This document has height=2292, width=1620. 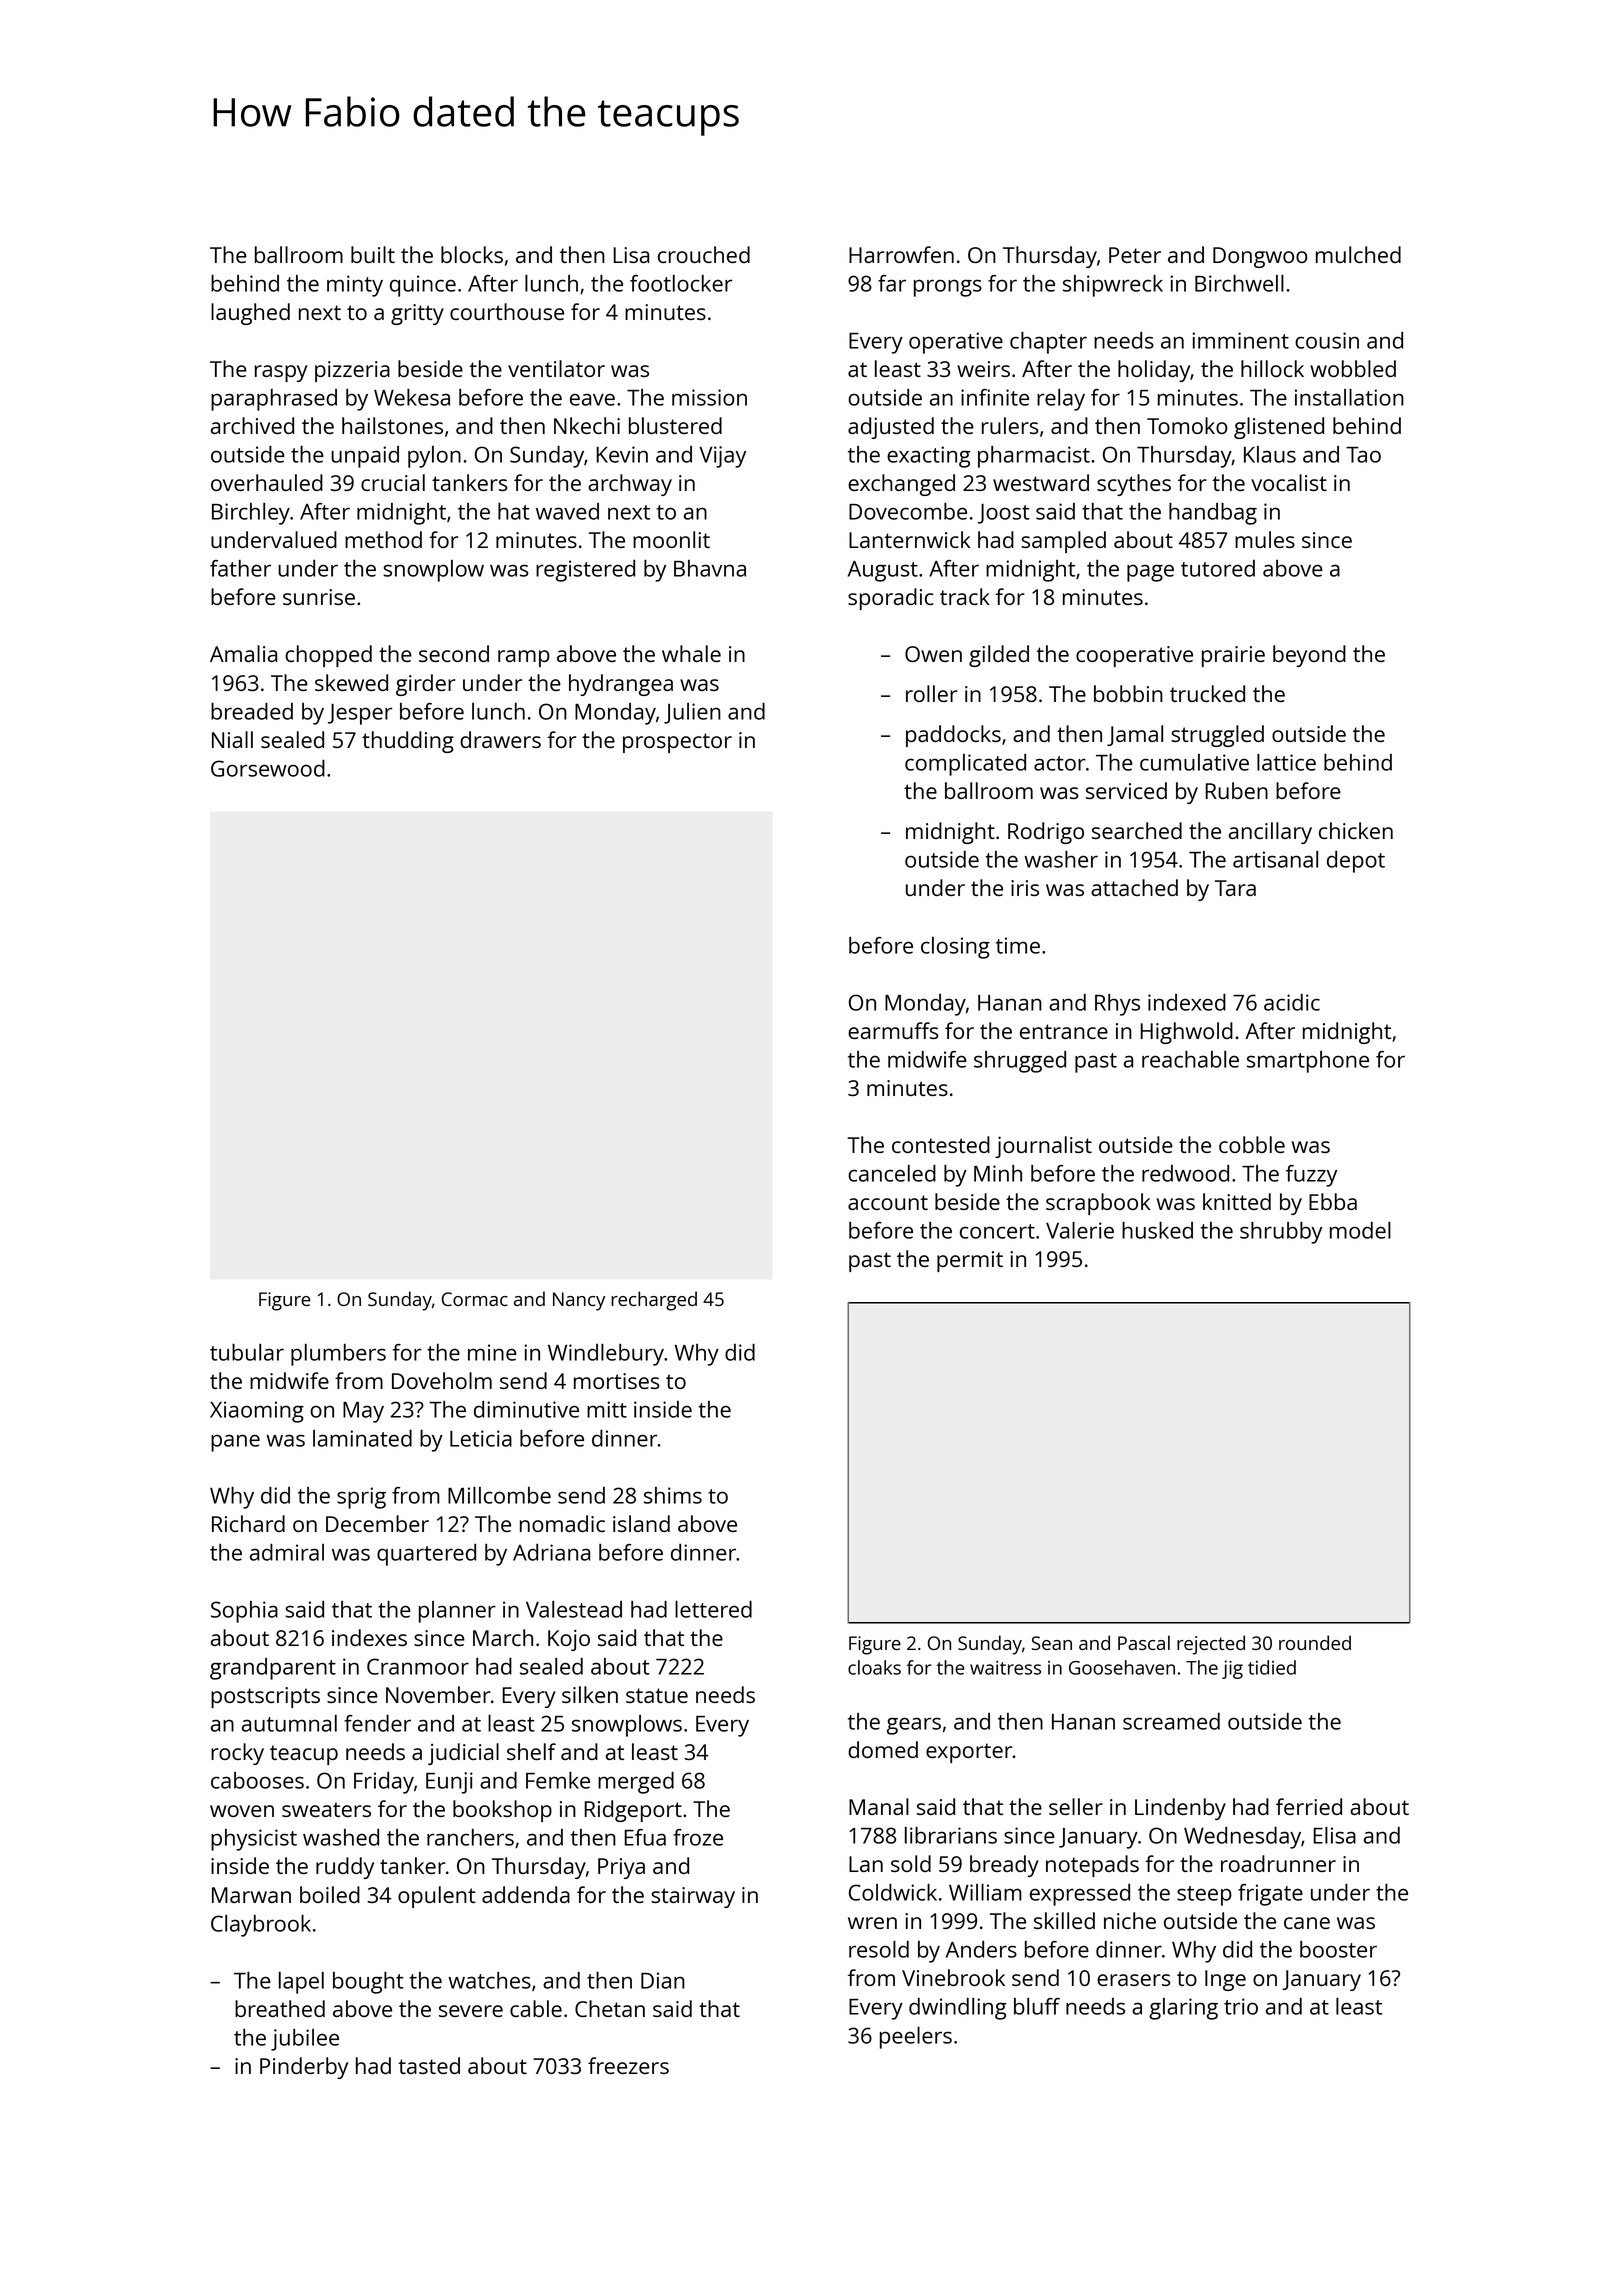 What do you see at coordinates (1150, 573) in the document?
I see `page` at bounding box center [1150, 573].
